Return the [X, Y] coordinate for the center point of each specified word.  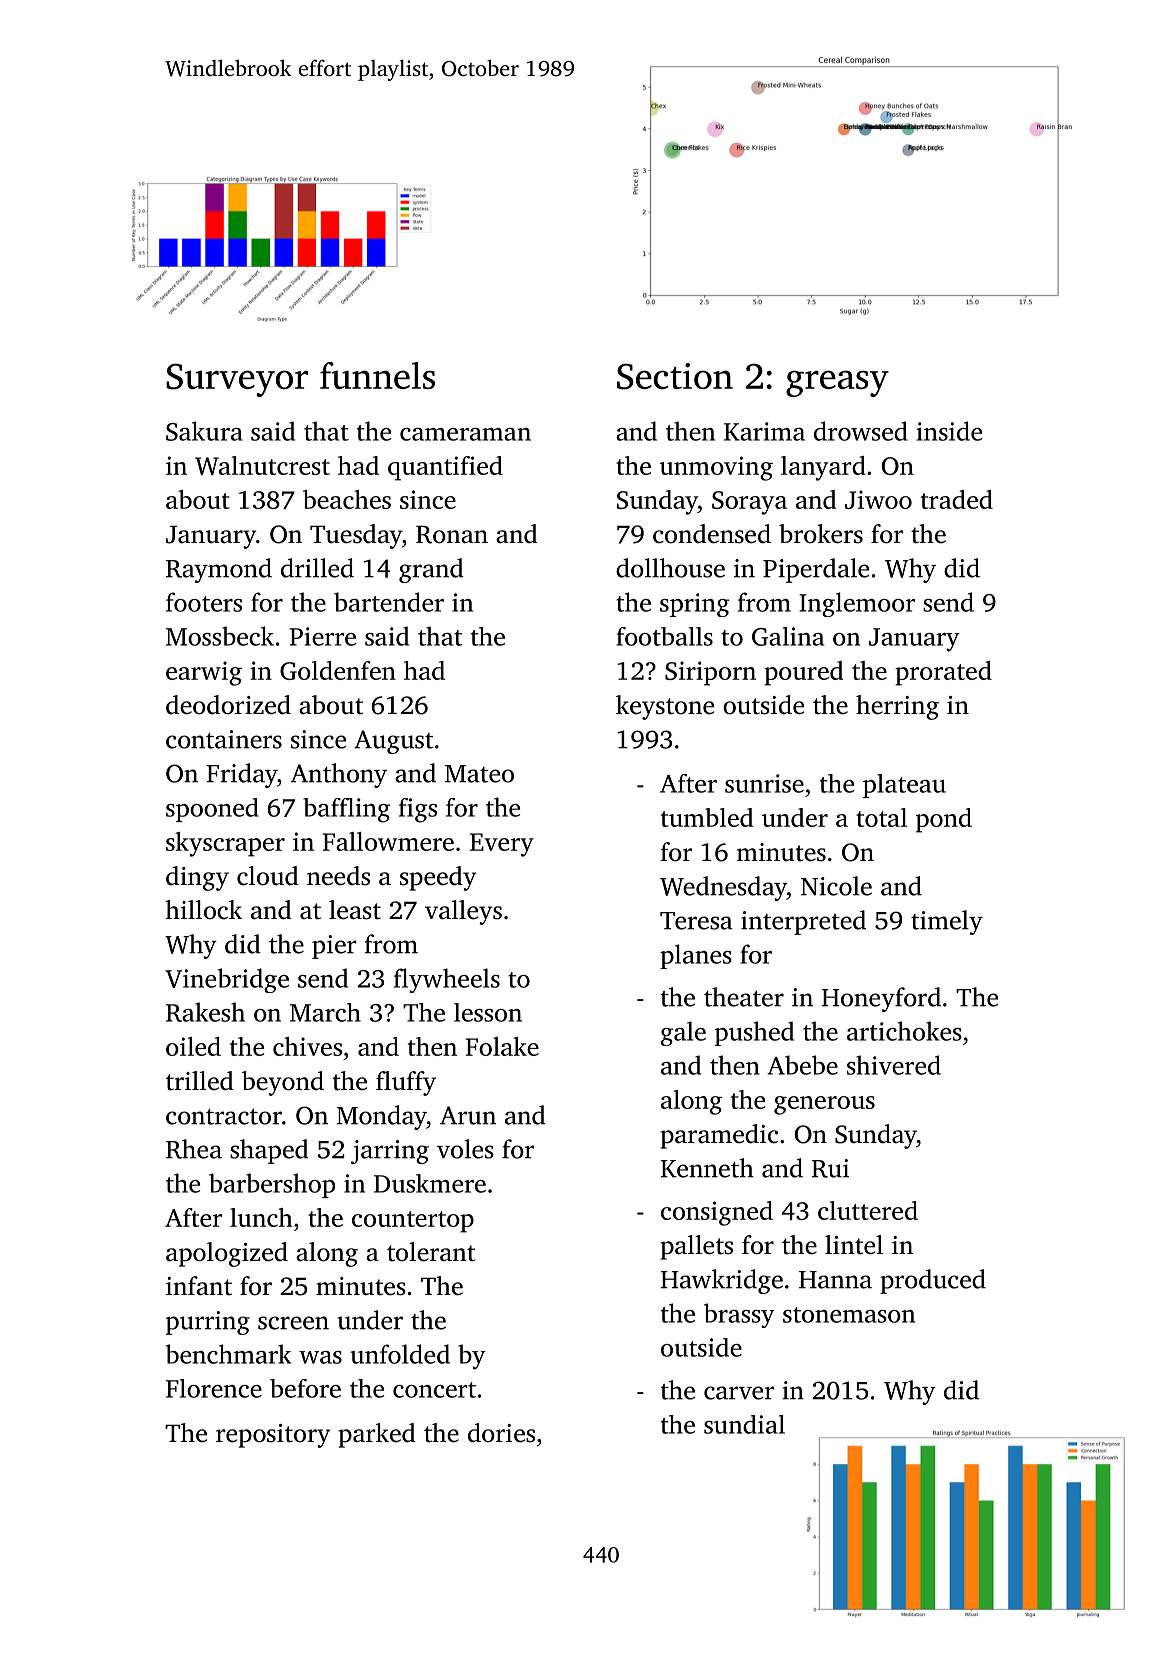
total [881, 817]
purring [208, 1323]
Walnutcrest [262, 465]
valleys [463, 912]
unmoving [716, 468]
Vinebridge [227, 980]
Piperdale [816, 570]
